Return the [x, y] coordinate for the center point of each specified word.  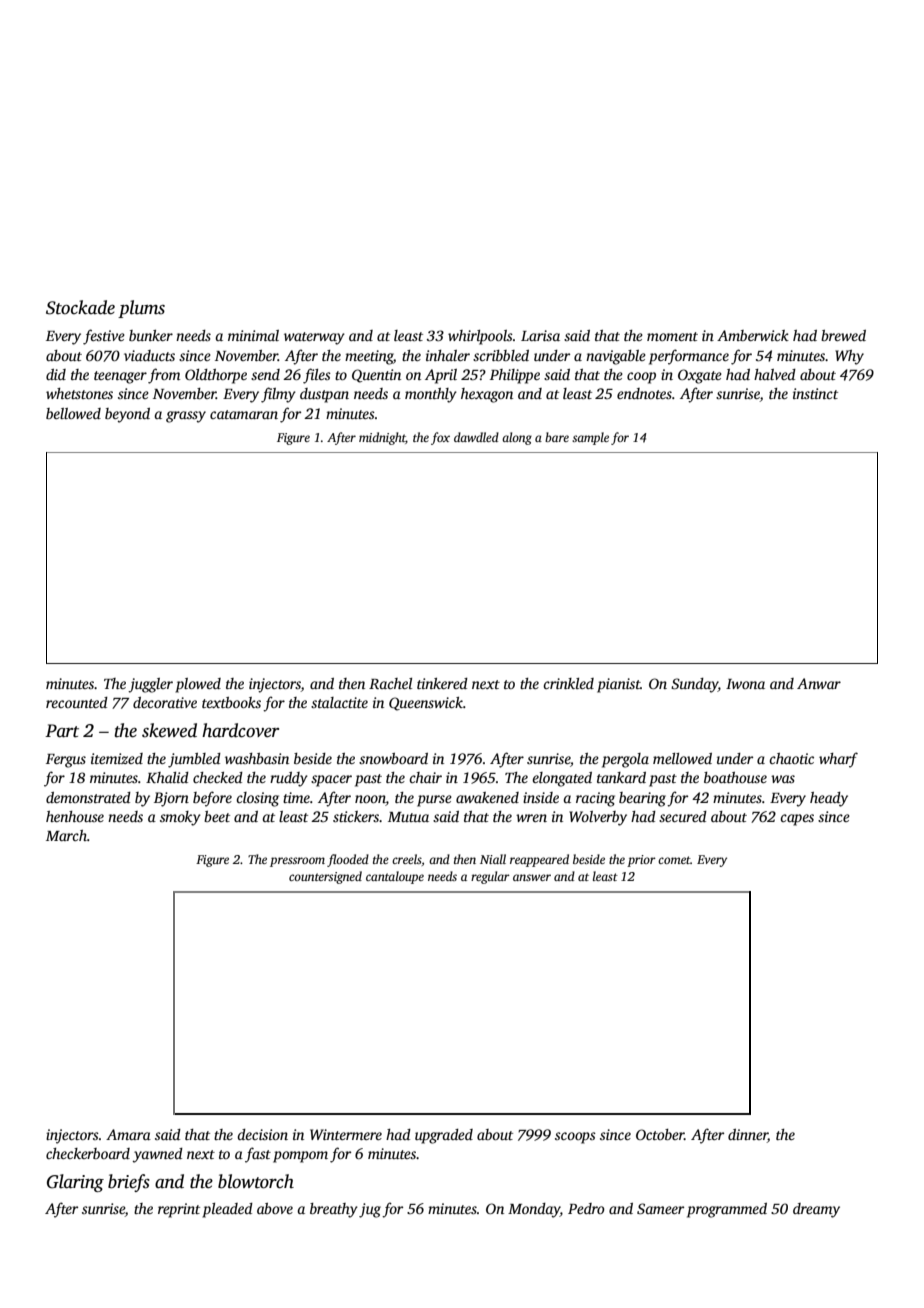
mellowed [682, 758]
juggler [150, 685]
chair [425, 777]
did [56, 374]
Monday [534, 1210]
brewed [843, 335]
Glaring [75, 1183]
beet [217, 816]
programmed [727, 1210]
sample [590, 438]
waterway [314, 338]
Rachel [390, 683]
